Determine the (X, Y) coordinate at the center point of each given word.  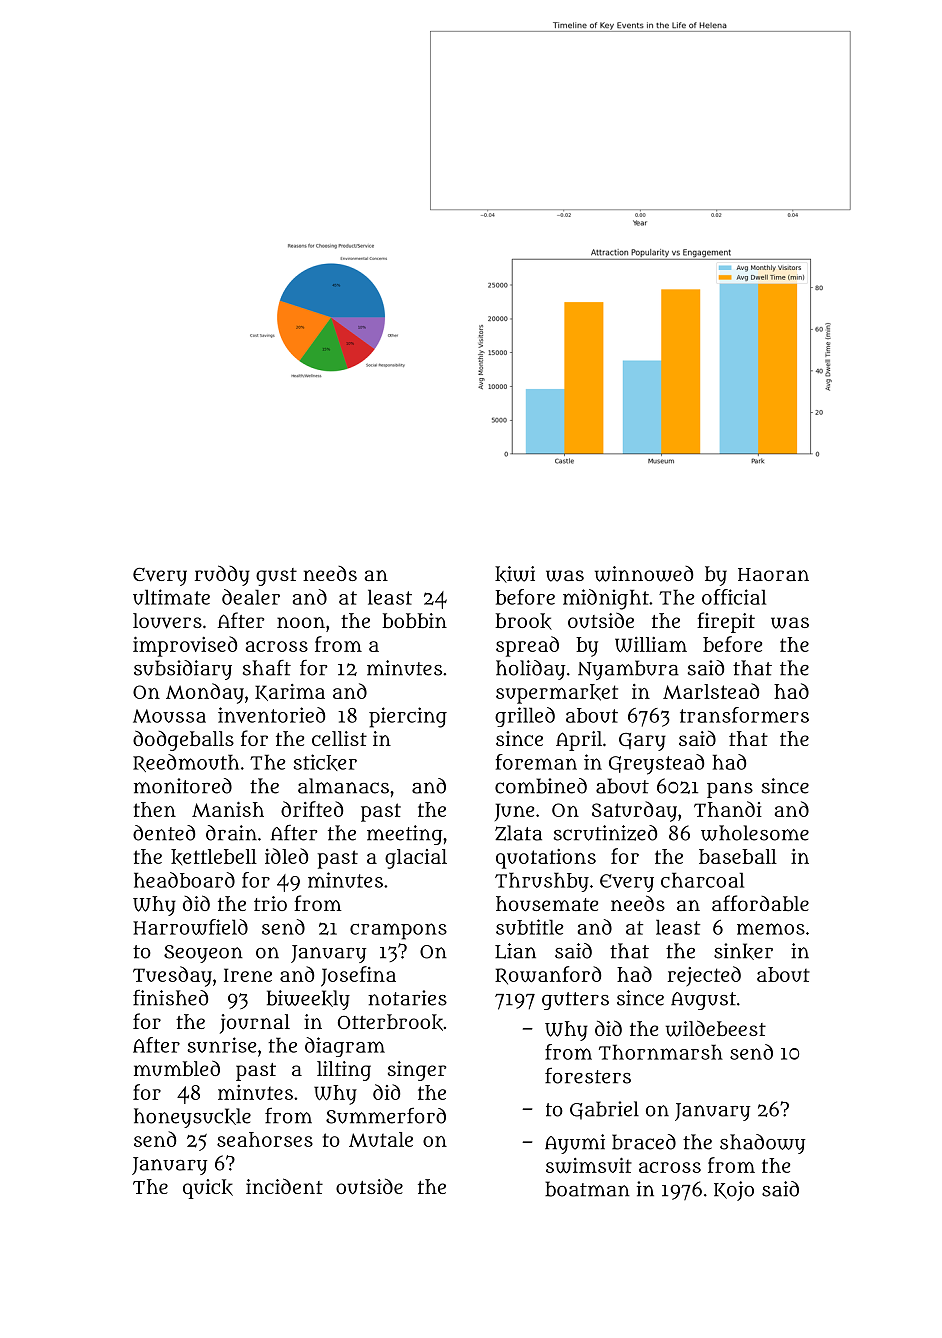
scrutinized (605, 833)
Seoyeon (203, 954)
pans (730, 790)
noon (301, 622)
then (155, 809)
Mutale (381, 1139)
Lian (515, 951)
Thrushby (542, 882)
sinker (743, 951)
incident (284, 1186)
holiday (530, 670)
